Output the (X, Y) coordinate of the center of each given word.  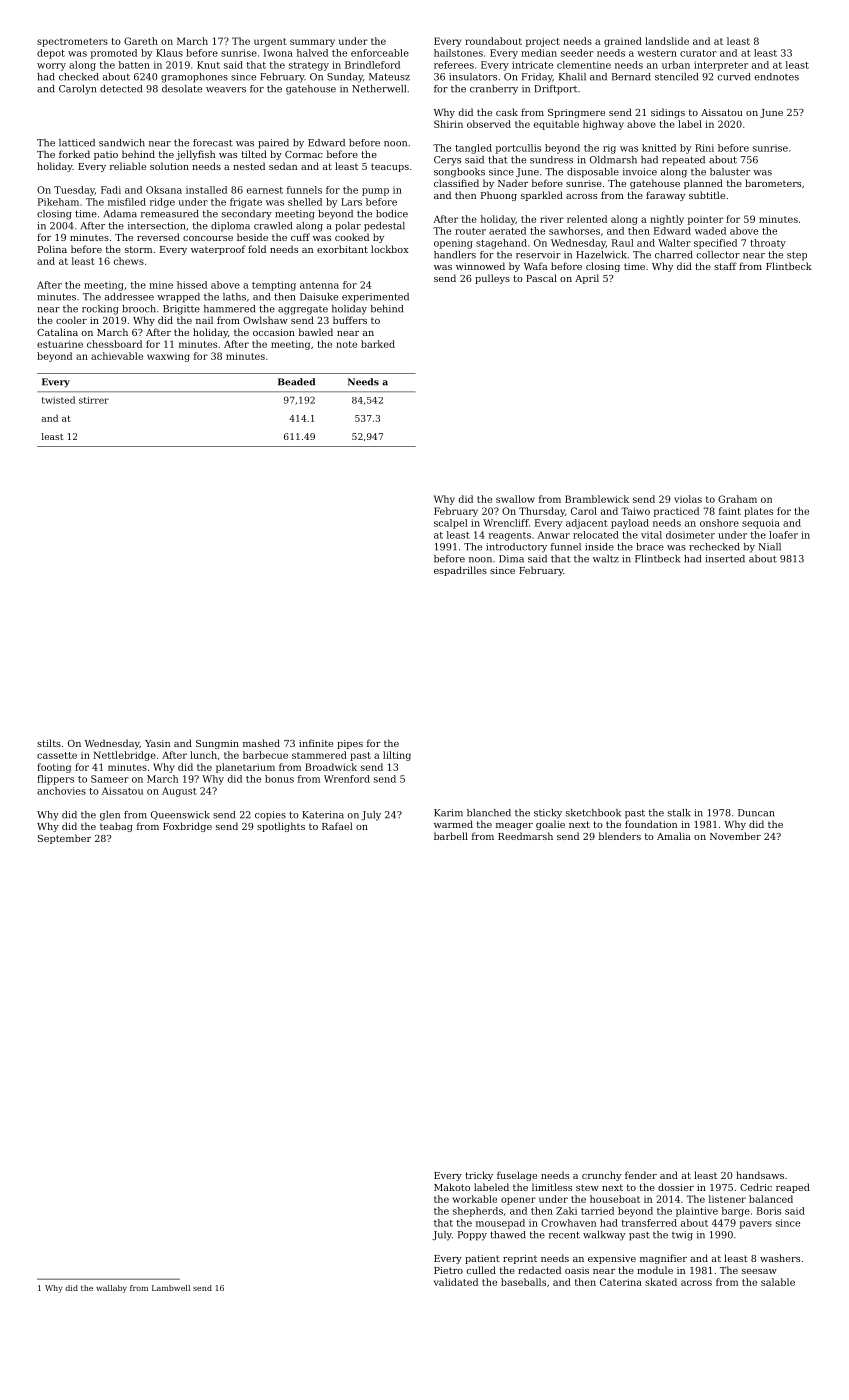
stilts (49, 743)
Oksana (164, 190)
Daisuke (319, 297)
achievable (117, 356)
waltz (606, 559)
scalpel (451, 524)
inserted (725, 559)
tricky (479, 1176)
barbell (451, 836)
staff (725, 266)
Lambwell (171, 1288)
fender (641, 1175)
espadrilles (460, 571)
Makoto (452, 1187)
